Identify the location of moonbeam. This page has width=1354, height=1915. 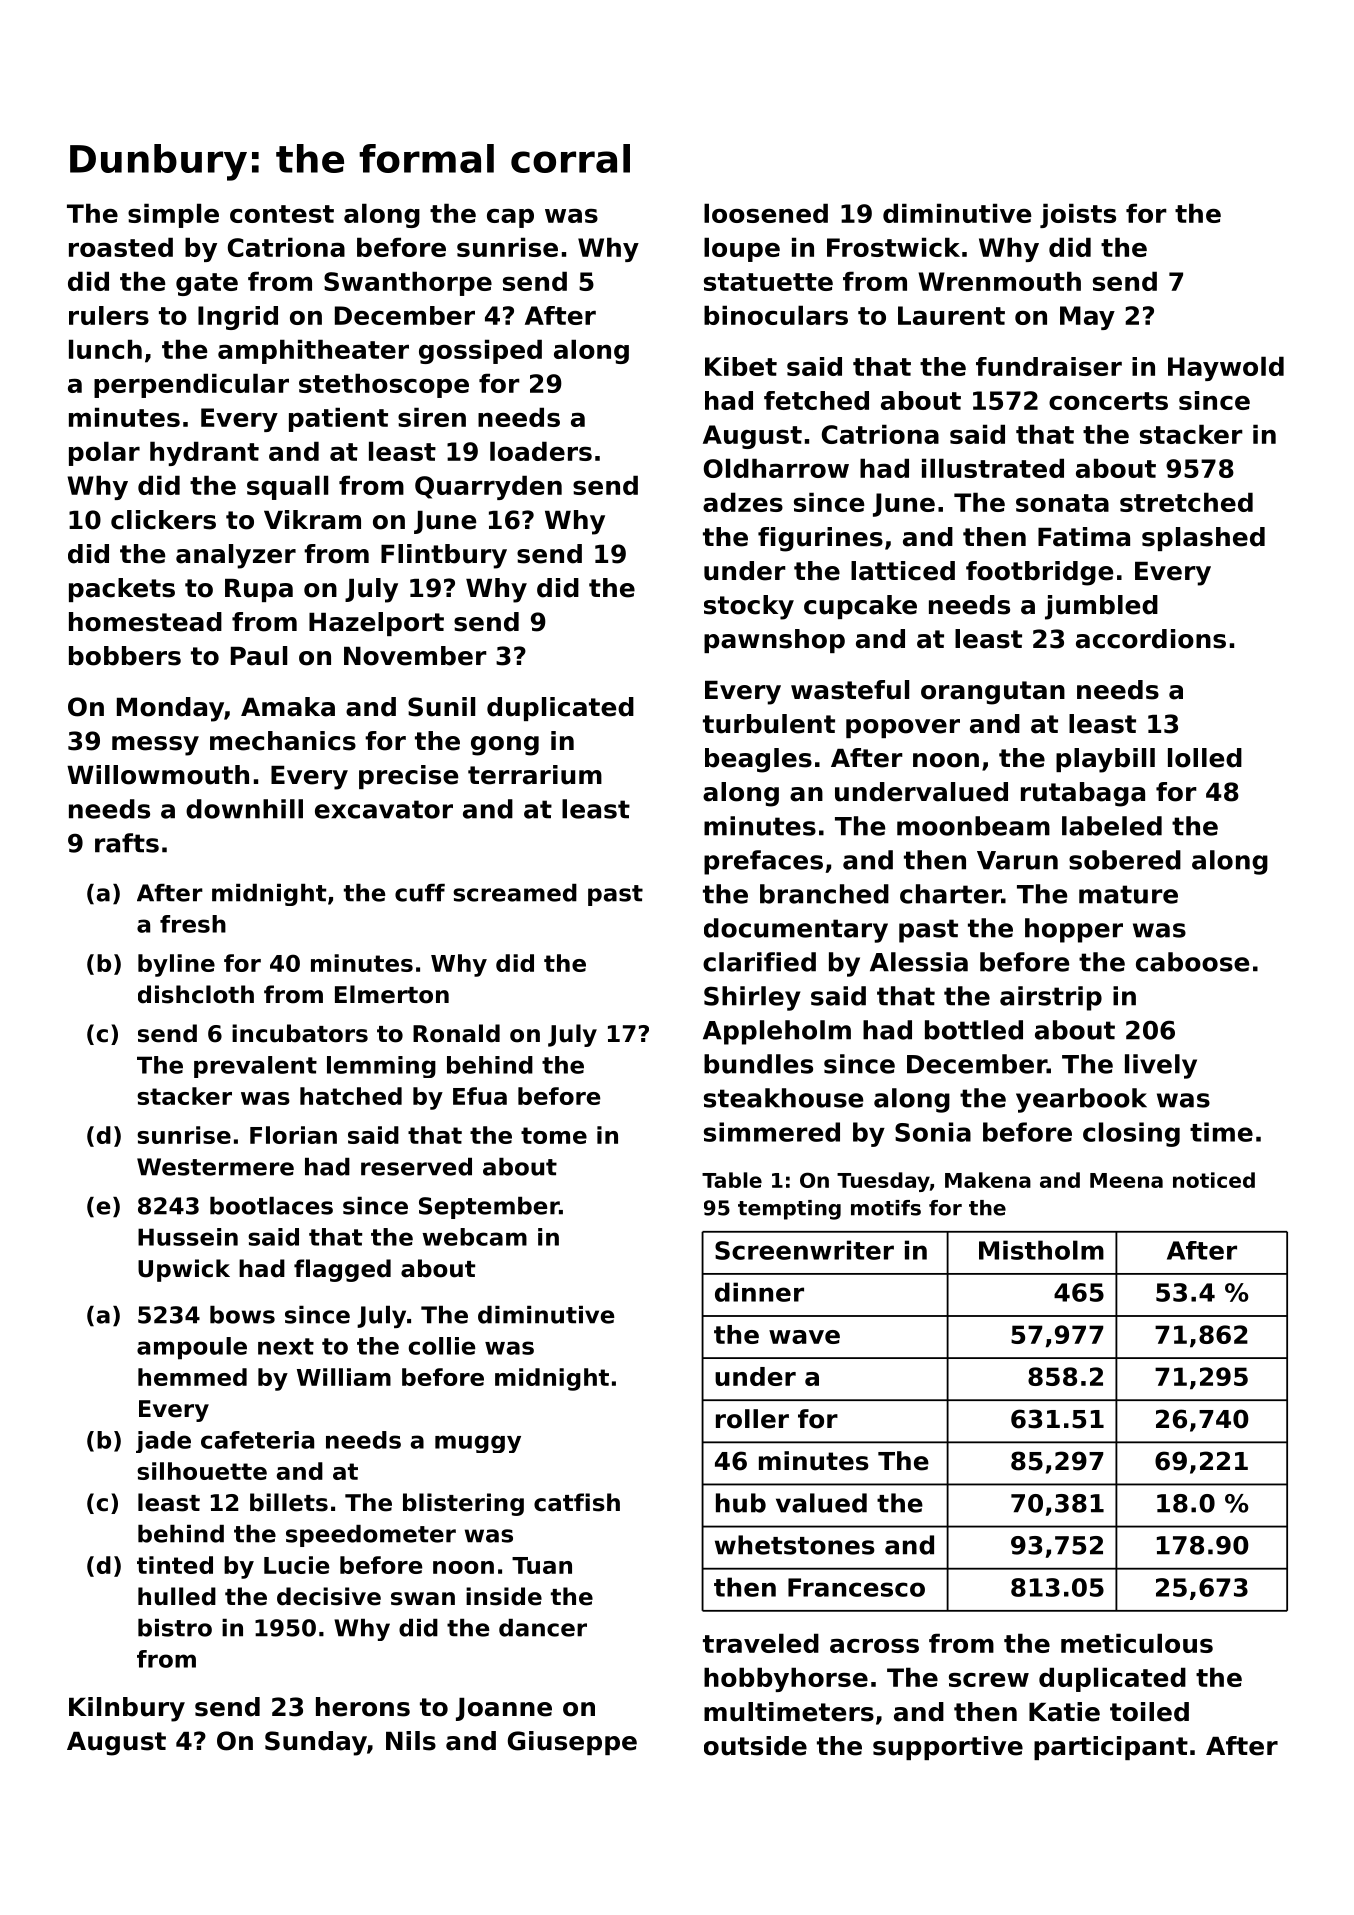
(973, 826).
